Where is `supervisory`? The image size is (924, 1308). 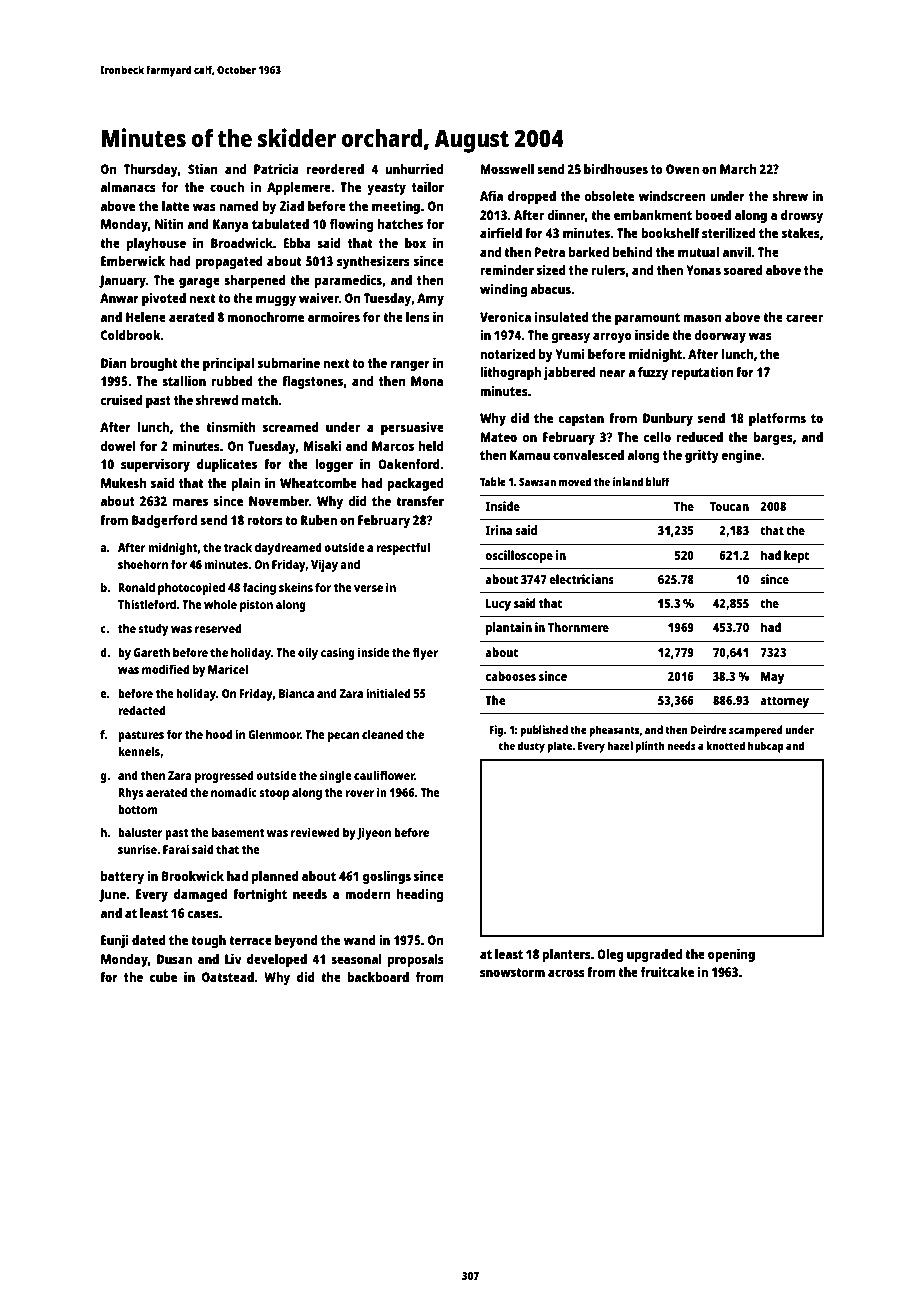
supervisory is located at coordinates (155, 465).
